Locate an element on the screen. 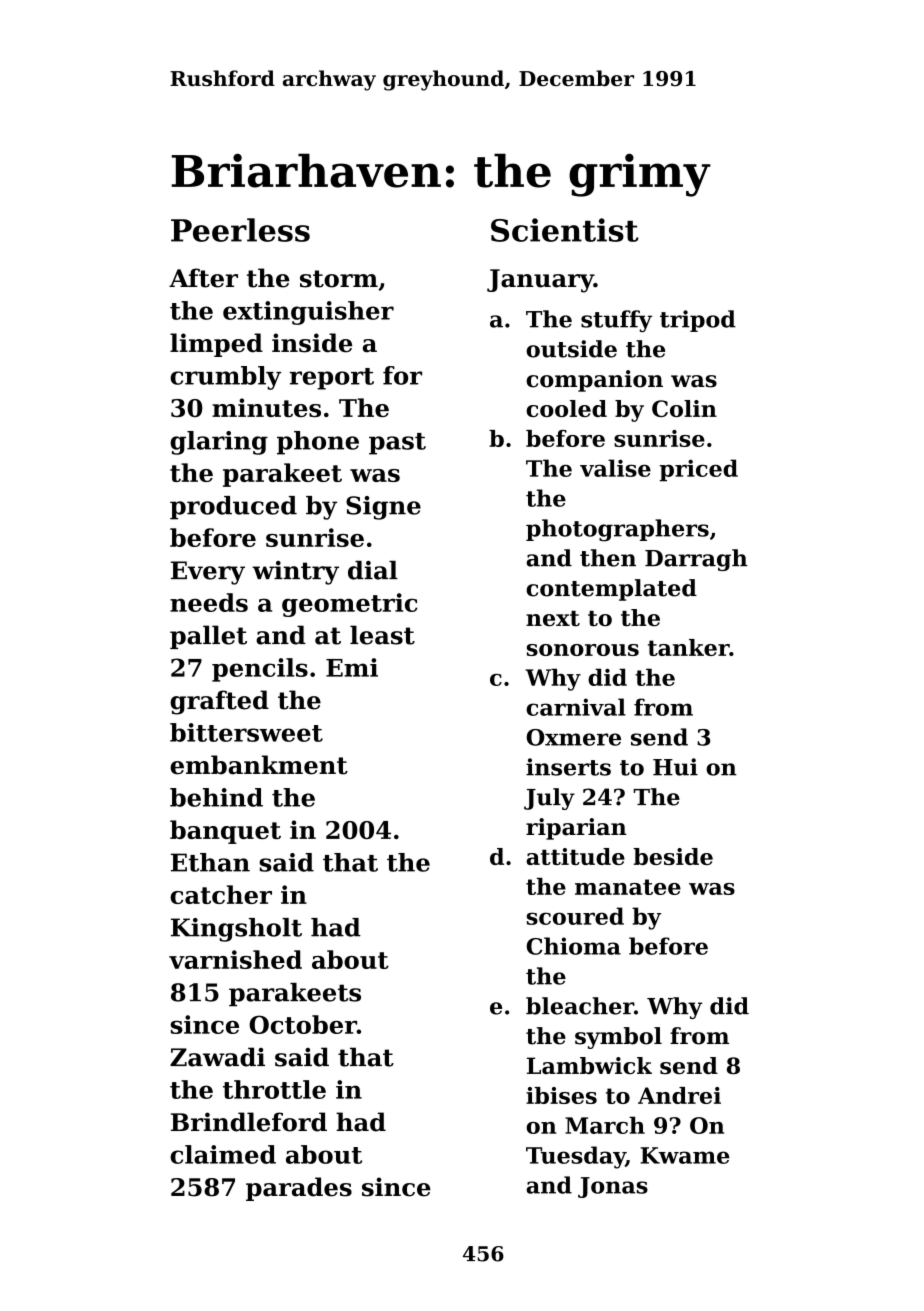 The height and width of the screenshot is (1311, 924). pallet is located at coordinates (208, 637).
